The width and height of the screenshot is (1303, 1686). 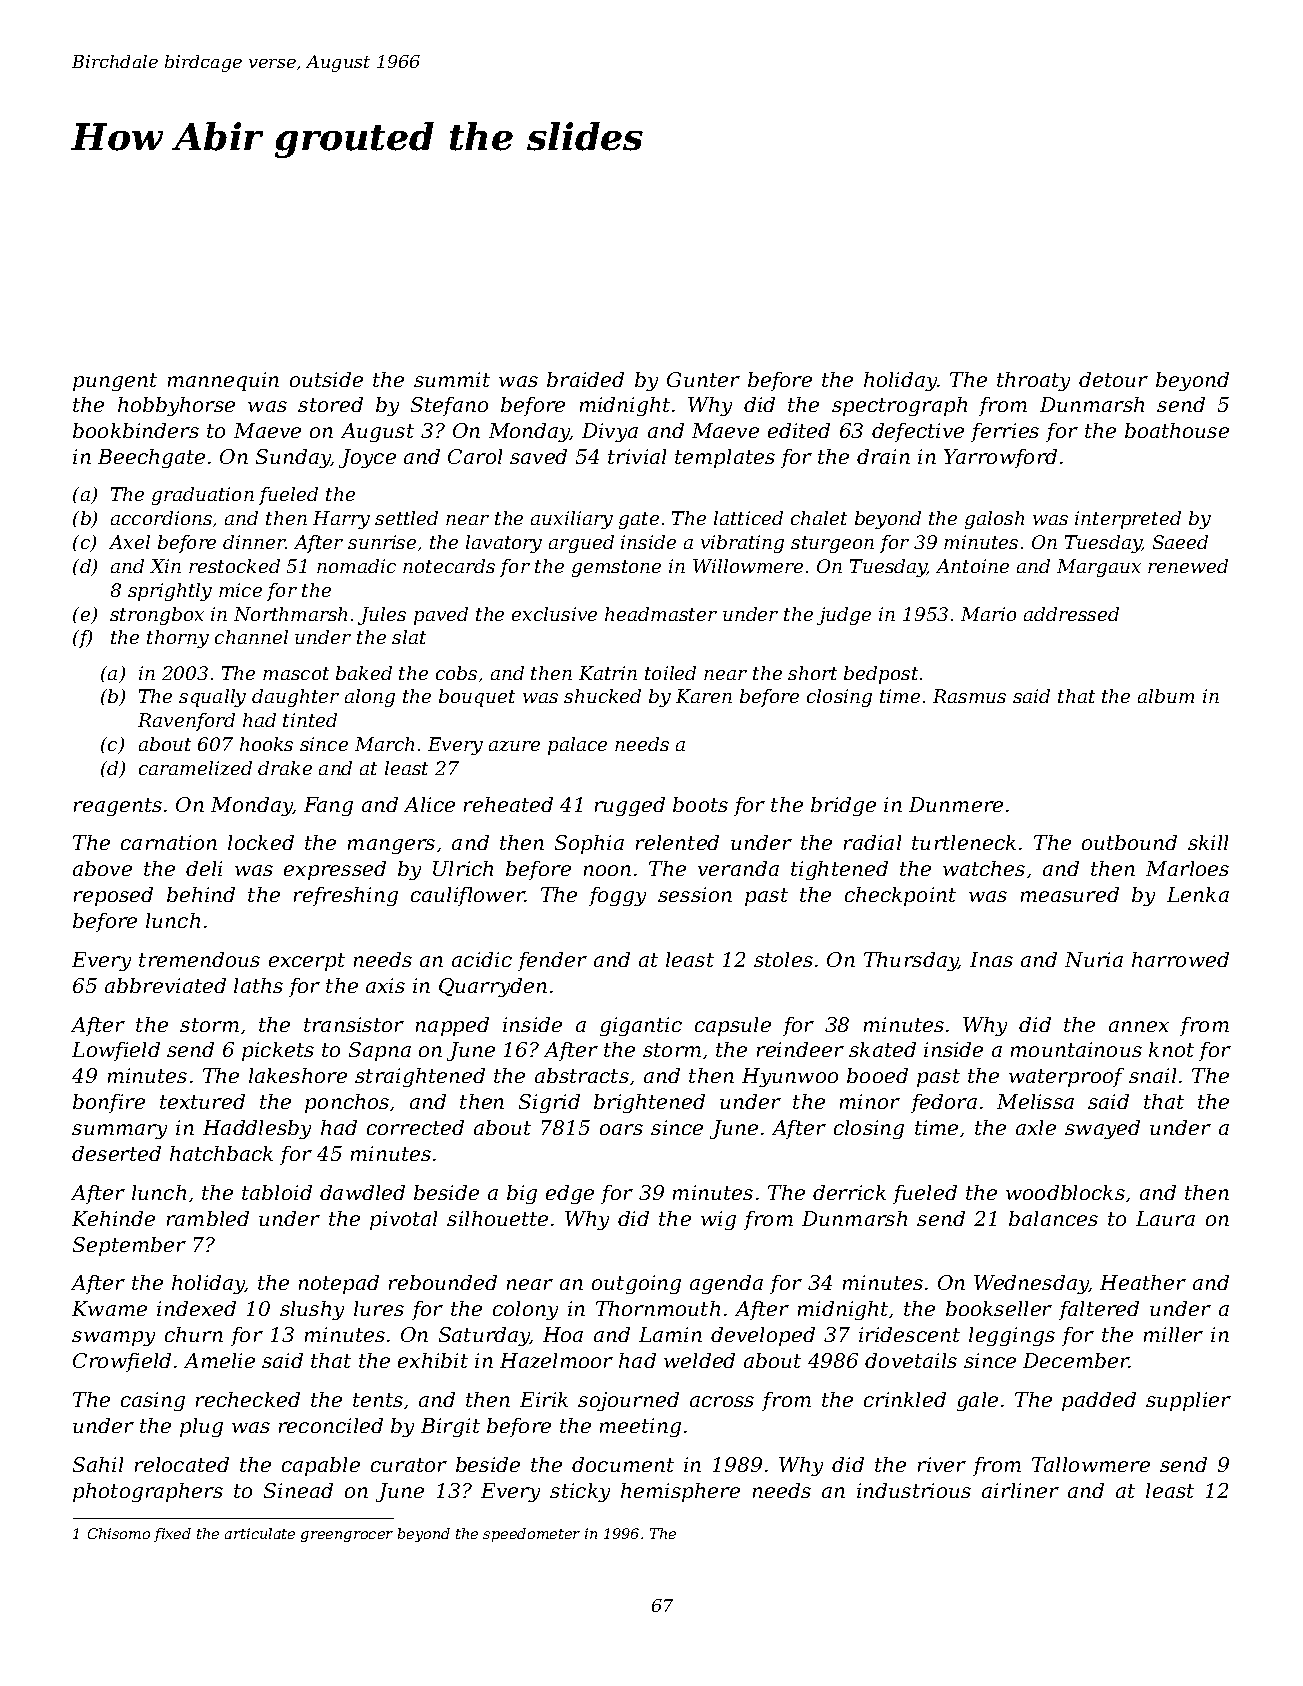 What do you see at coordinates (298, 1490) in the screenshot?
I see `Sinead` at bounding box center [298, 1490].
